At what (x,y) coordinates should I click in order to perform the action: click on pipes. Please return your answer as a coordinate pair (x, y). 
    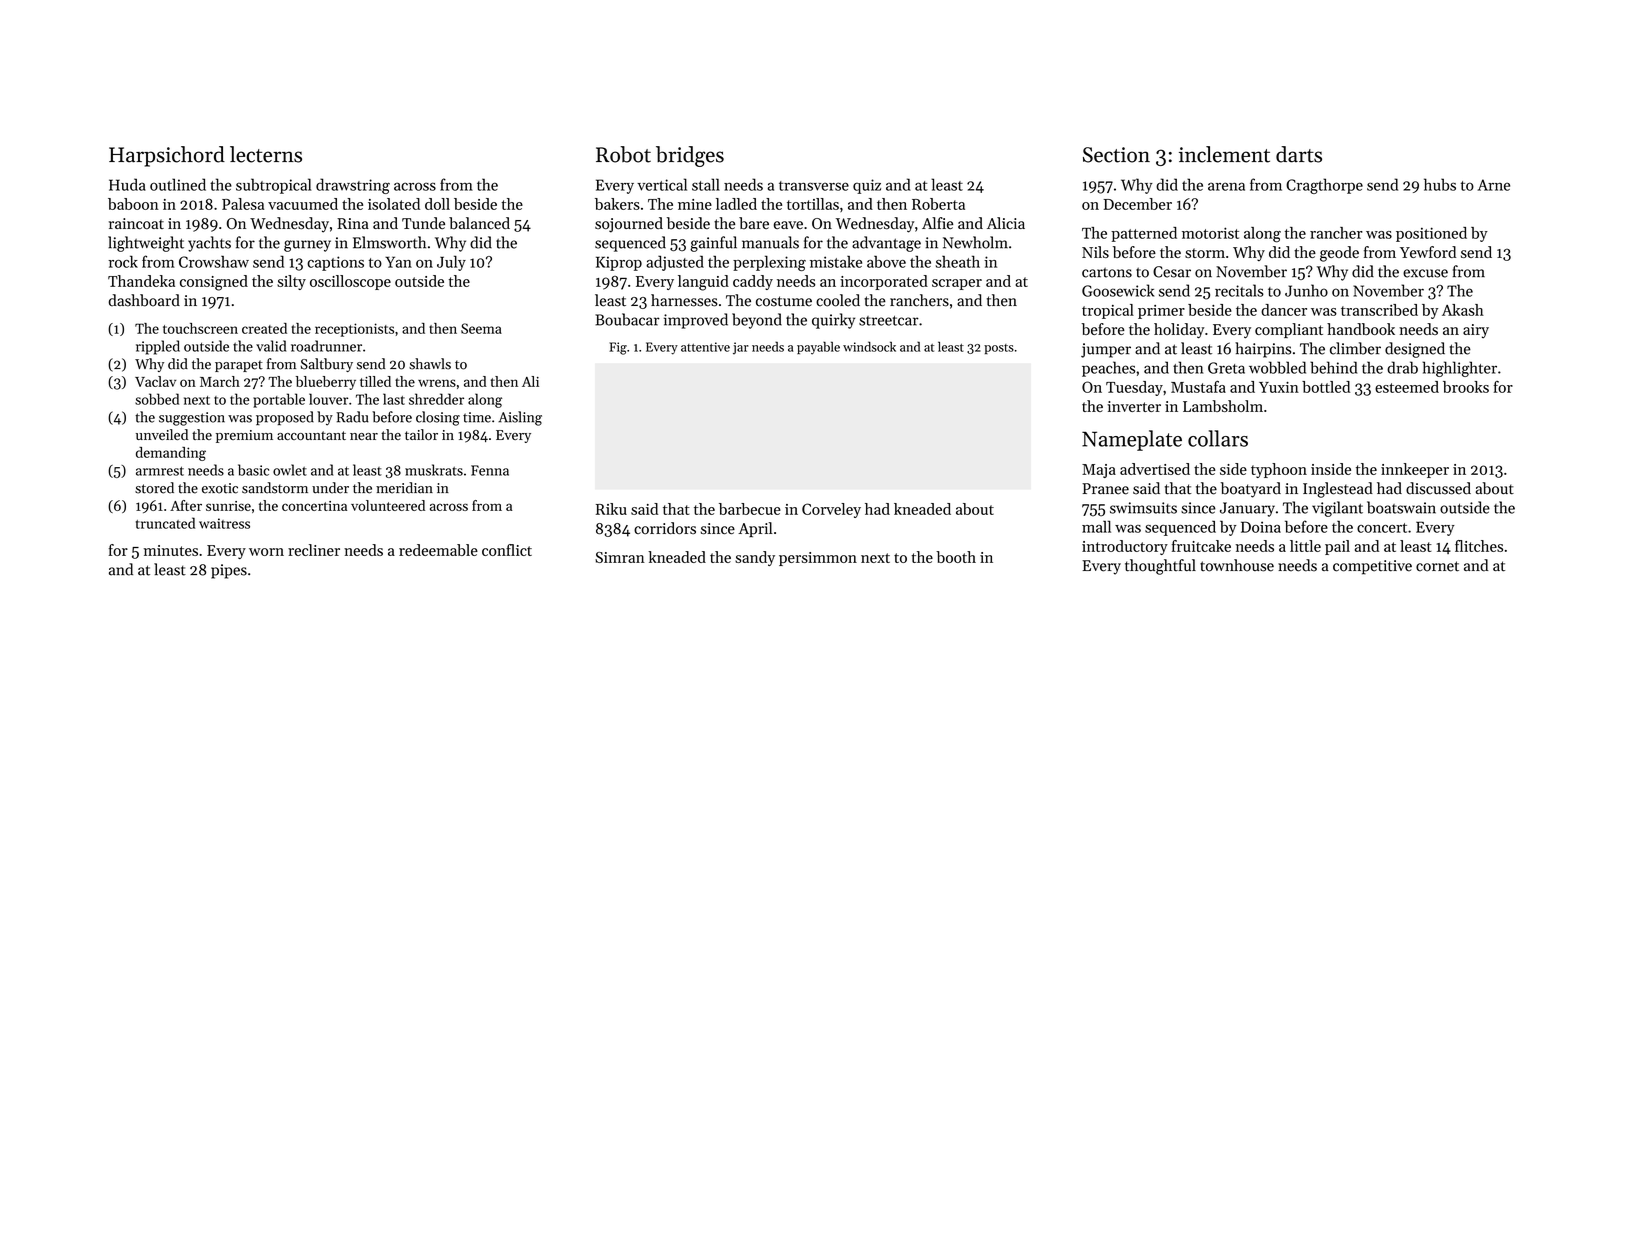
    Looking at the image, I should click on (229, 571).
